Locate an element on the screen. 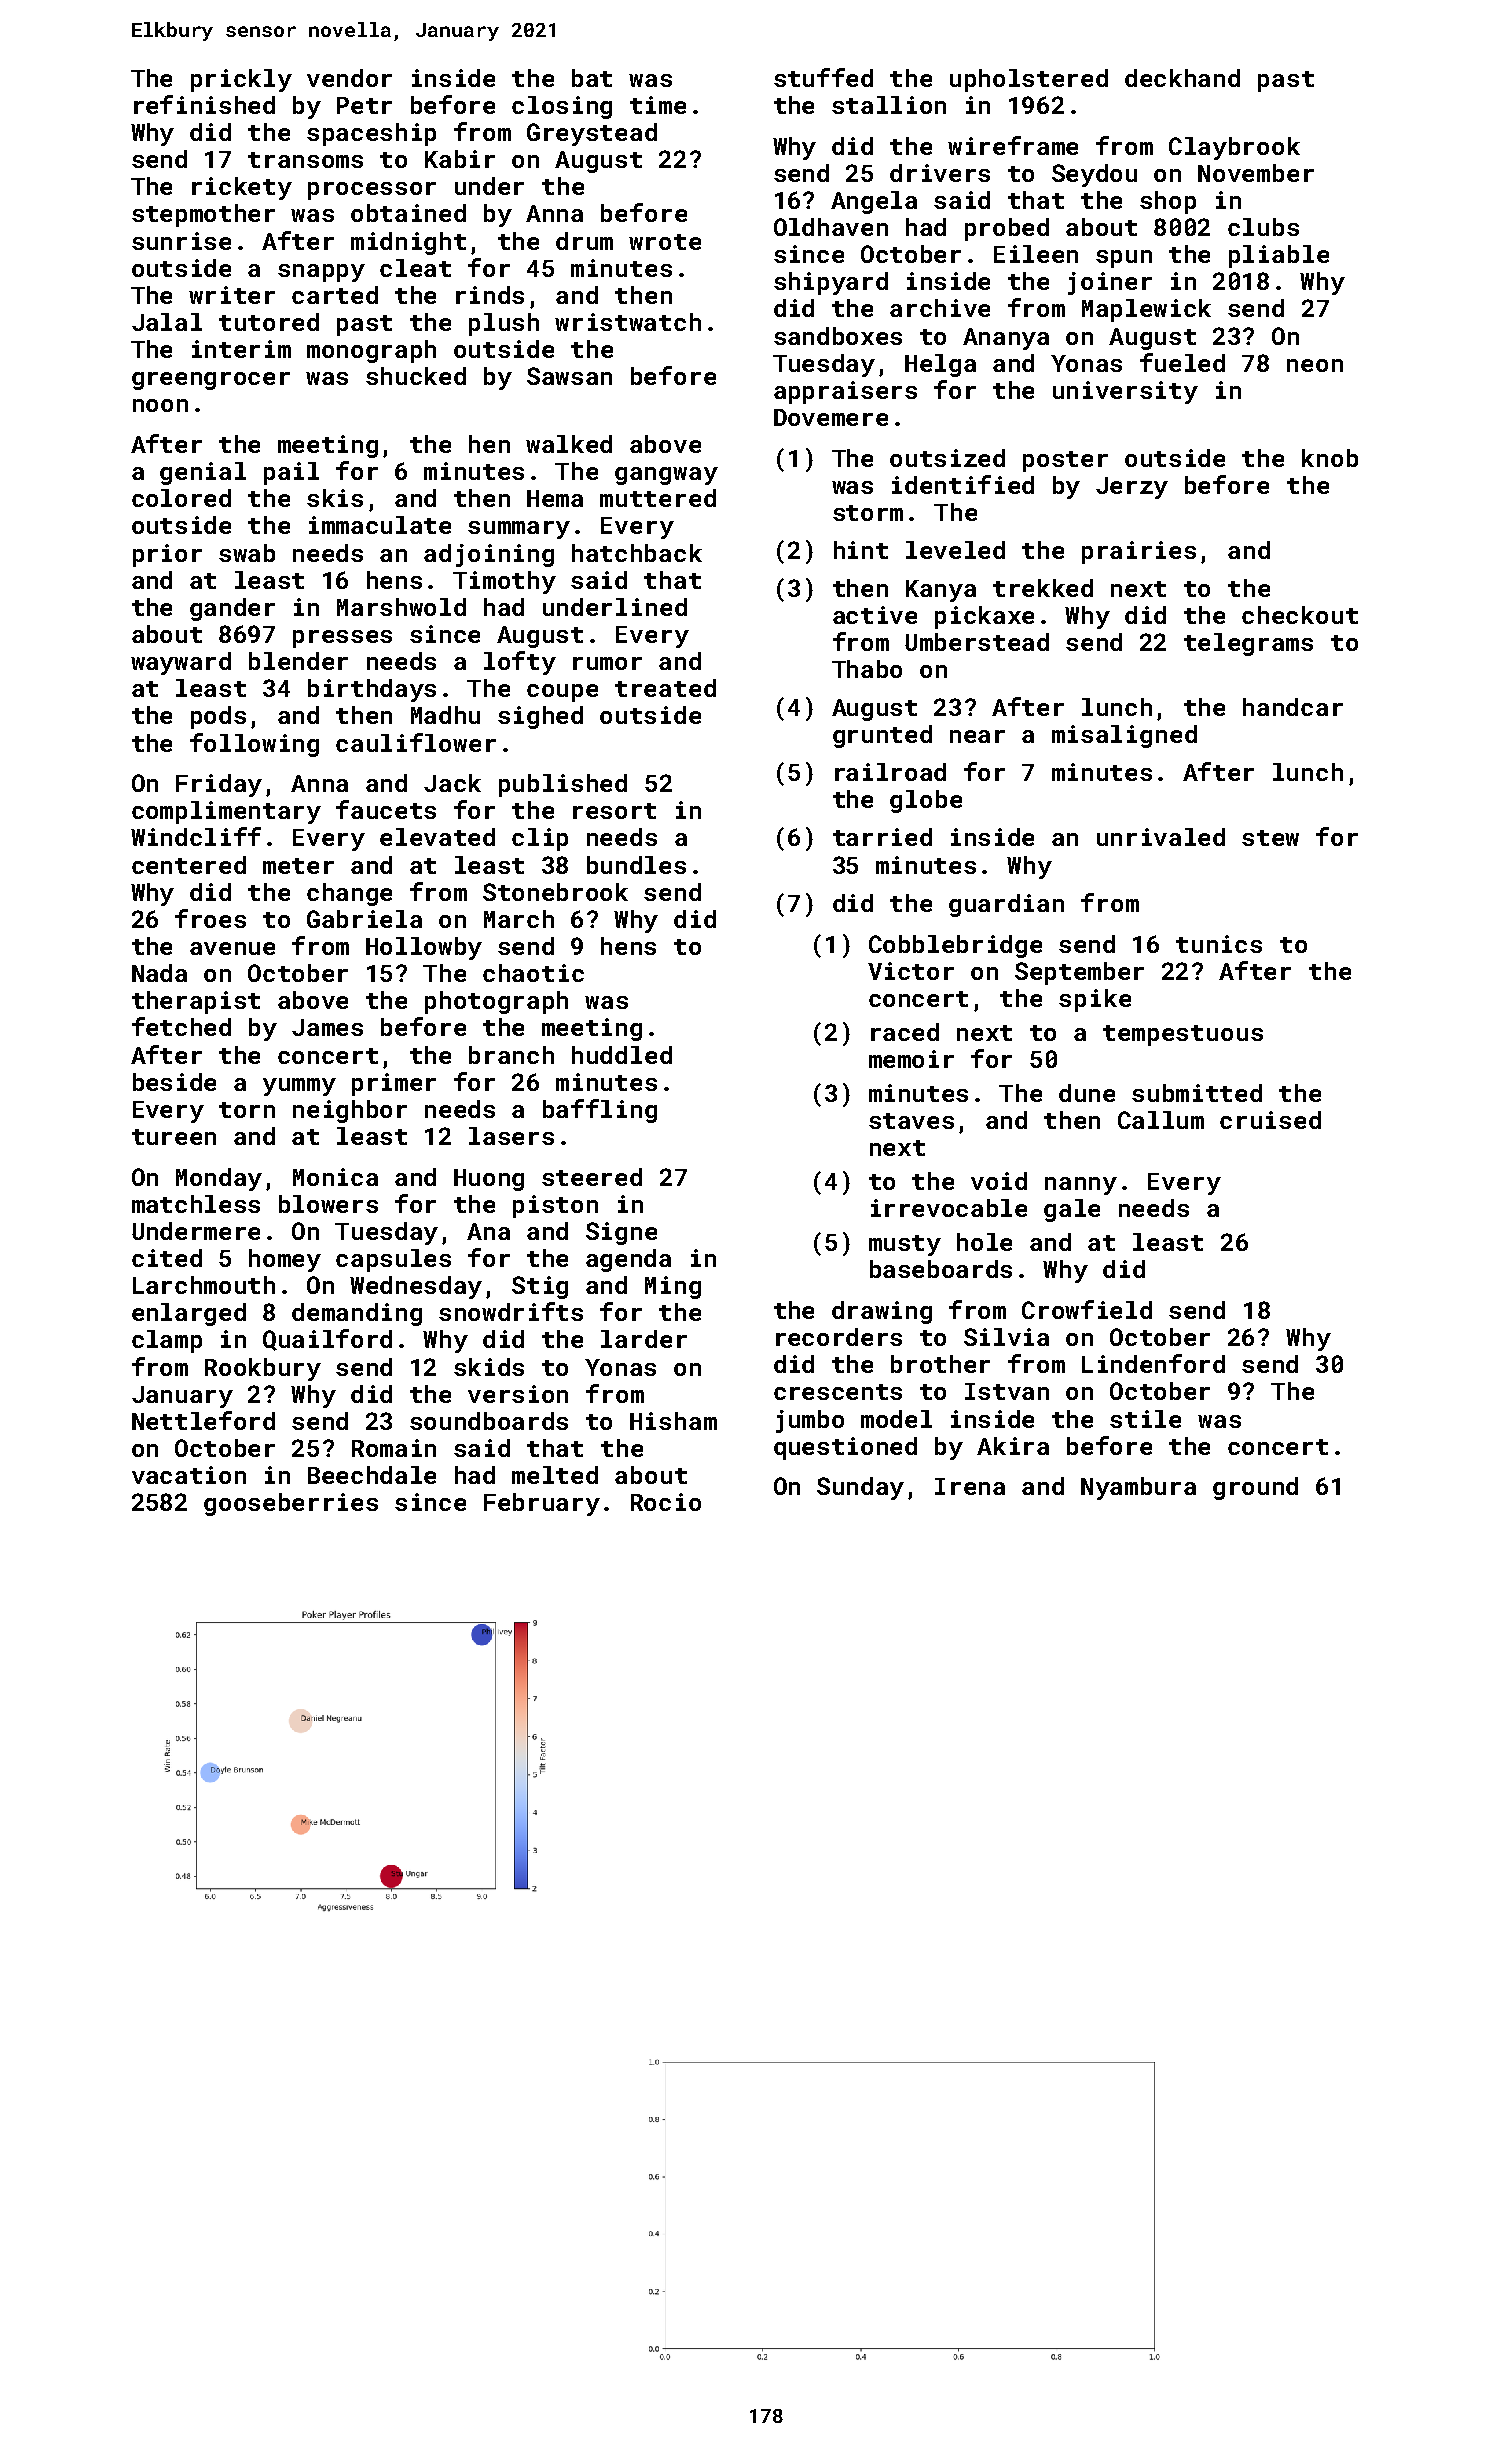 Image resolution: width=1496 pixels, height=2464 pixels. drum is located at coordinates (584, 241).
